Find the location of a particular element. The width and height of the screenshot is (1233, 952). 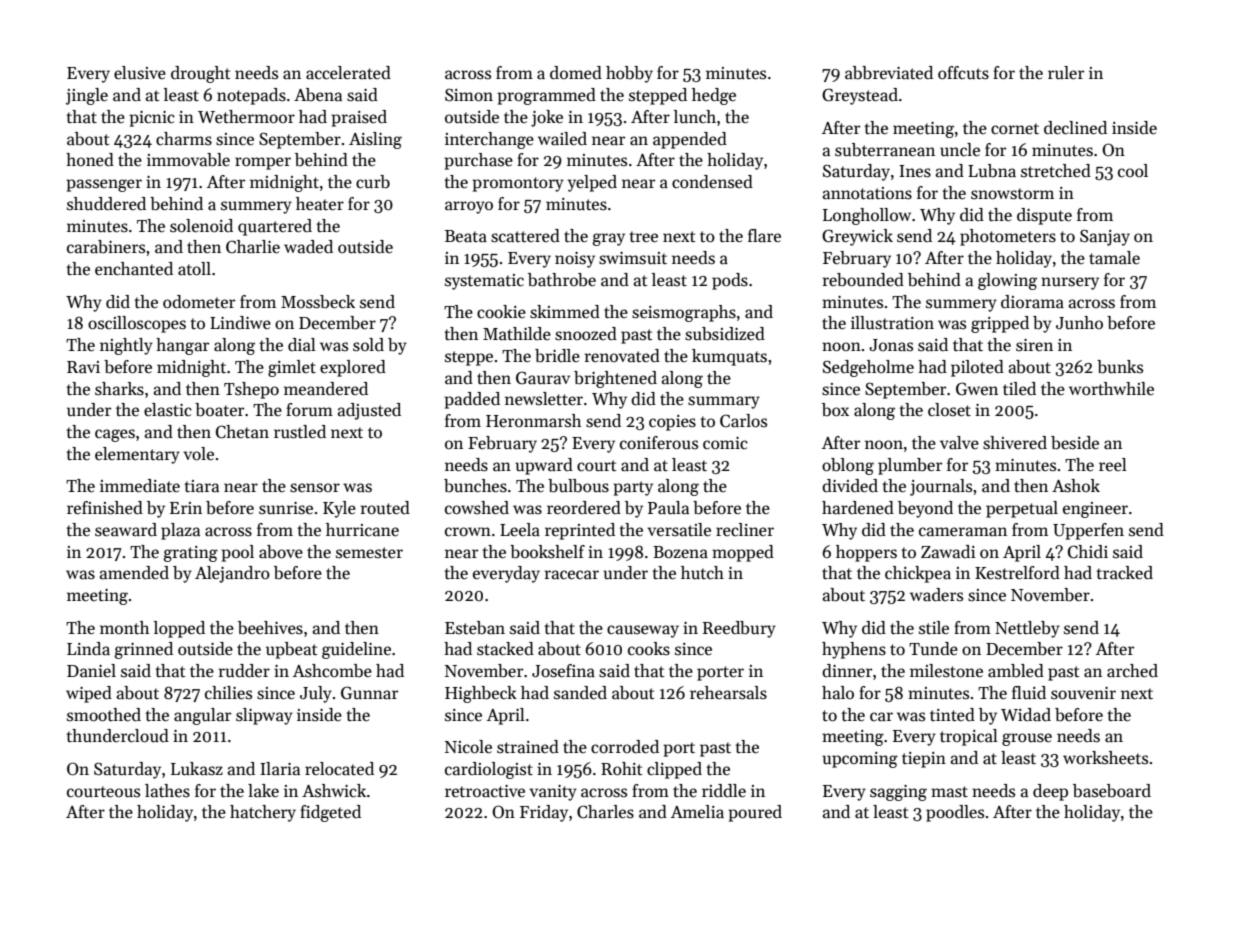

dial is located at coordinates (302, 345).
